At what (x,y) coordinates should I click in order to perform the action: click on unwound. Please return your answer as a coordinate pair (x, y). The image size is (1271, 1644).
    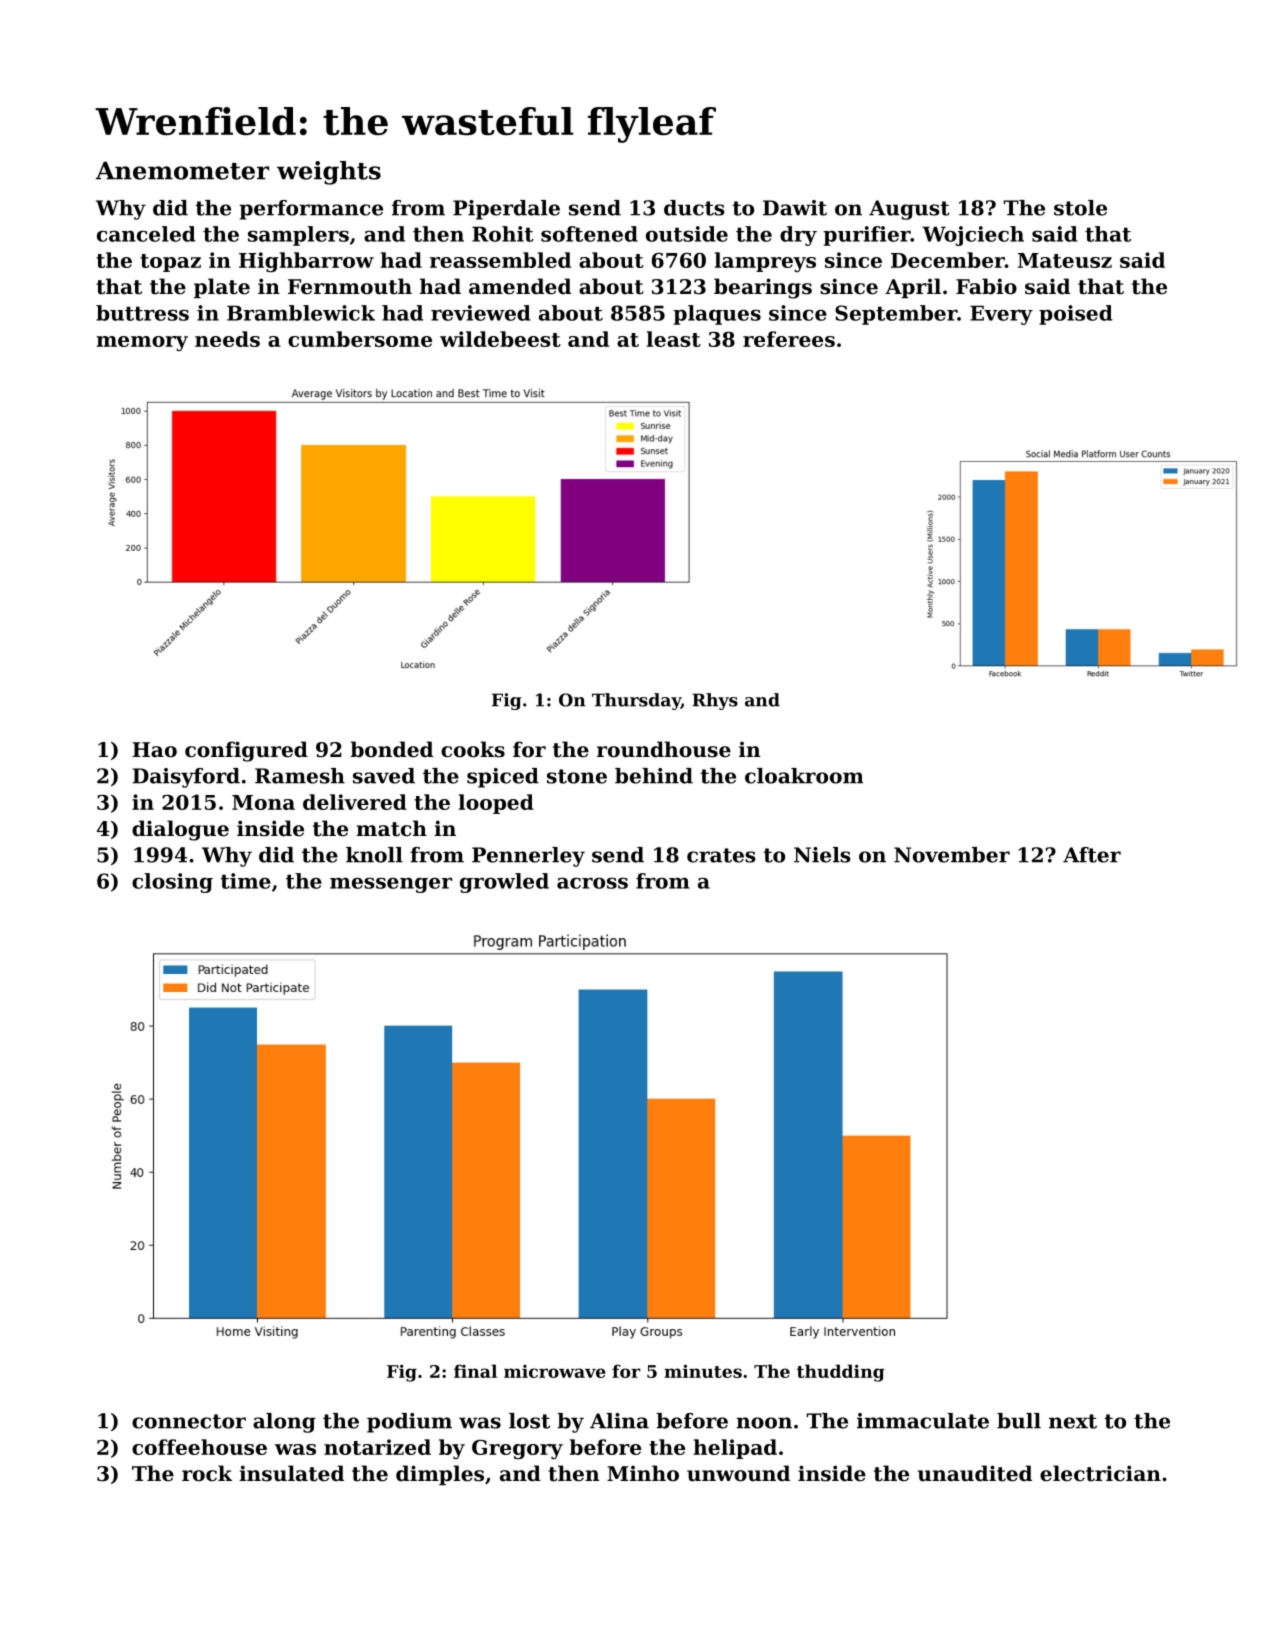
    Looking at the image, I should click on (738, 1473).
